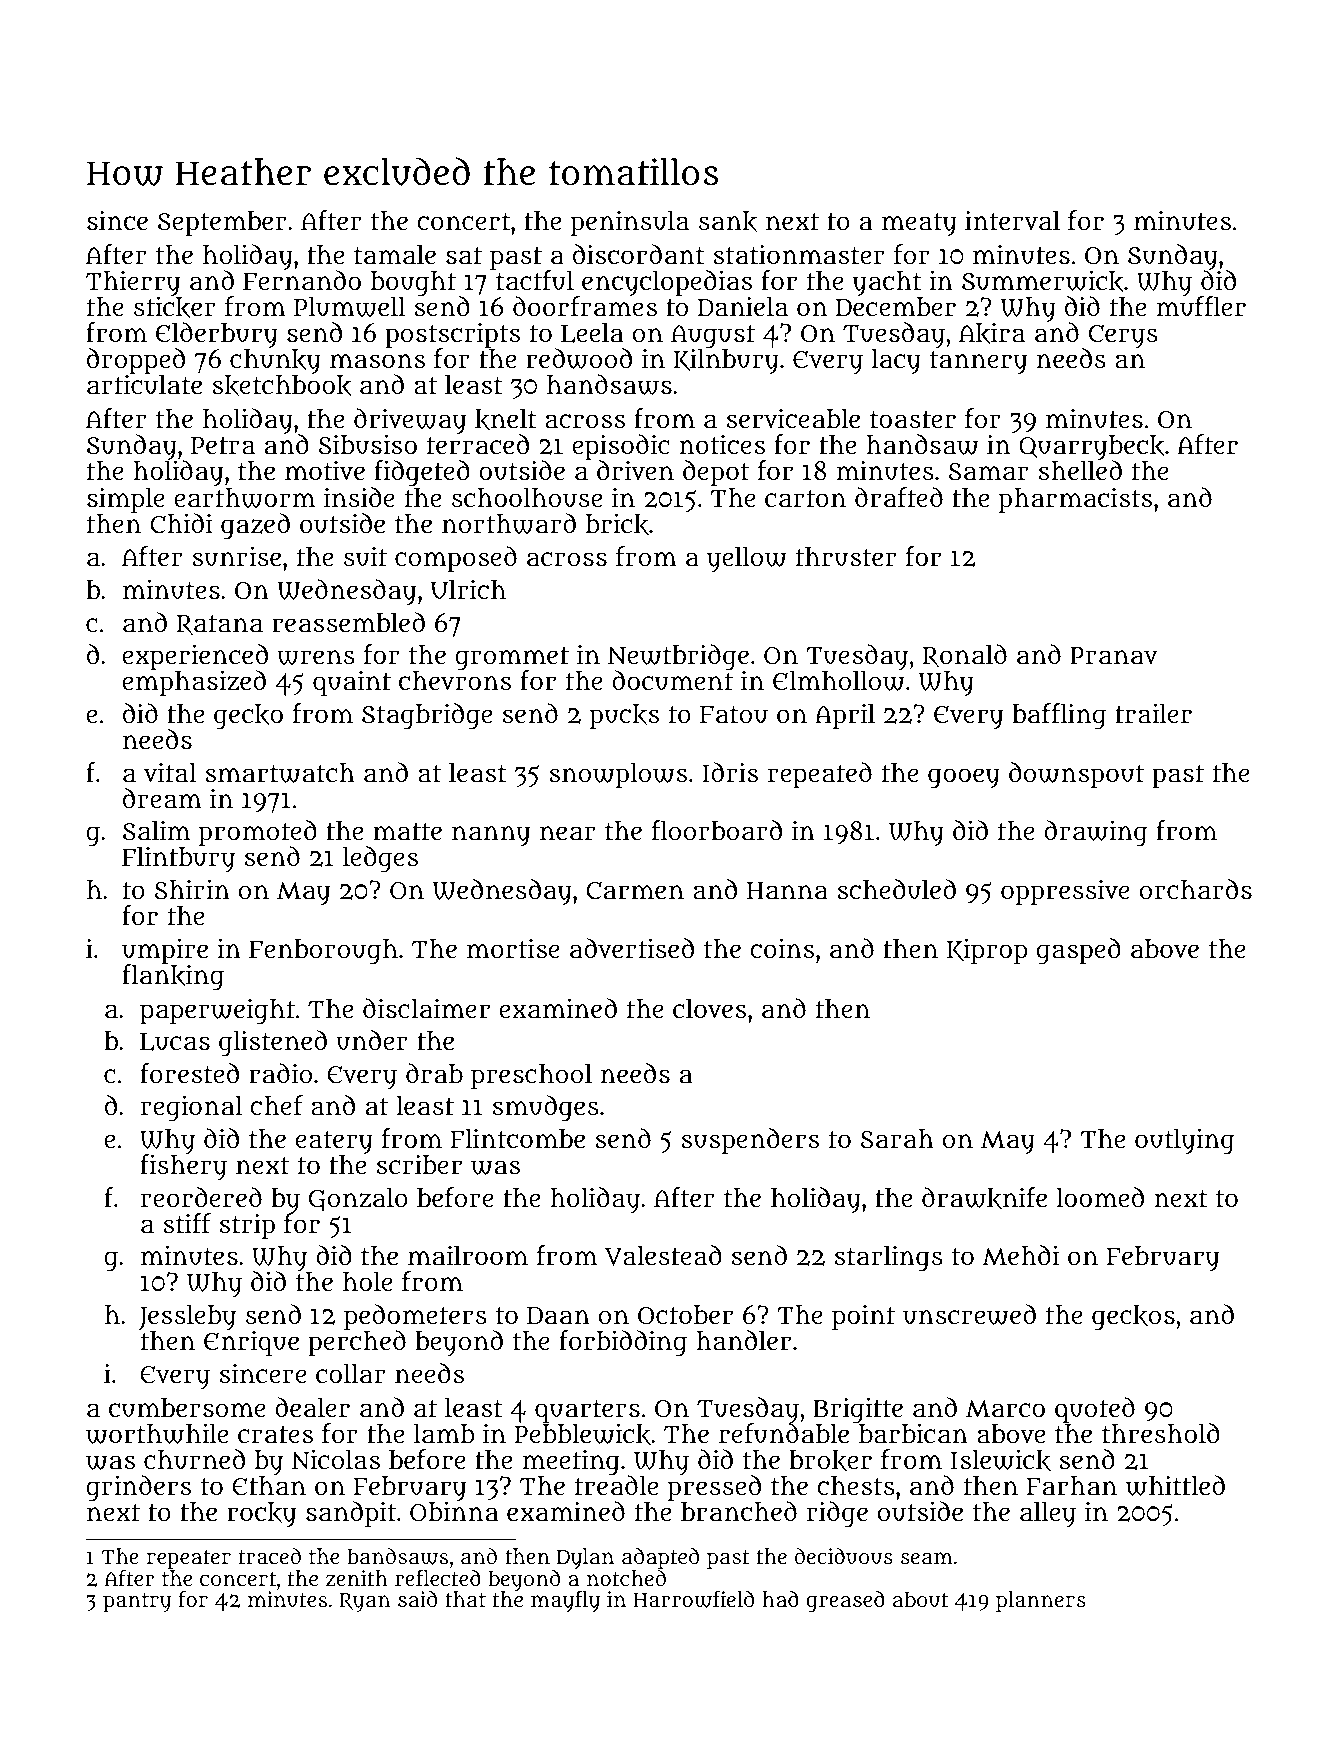 The image size is (1342, 1737). What do you see at coordinates (663, 1255) in the page?
I see `Valestead` at bounding box center [663, 1255].
